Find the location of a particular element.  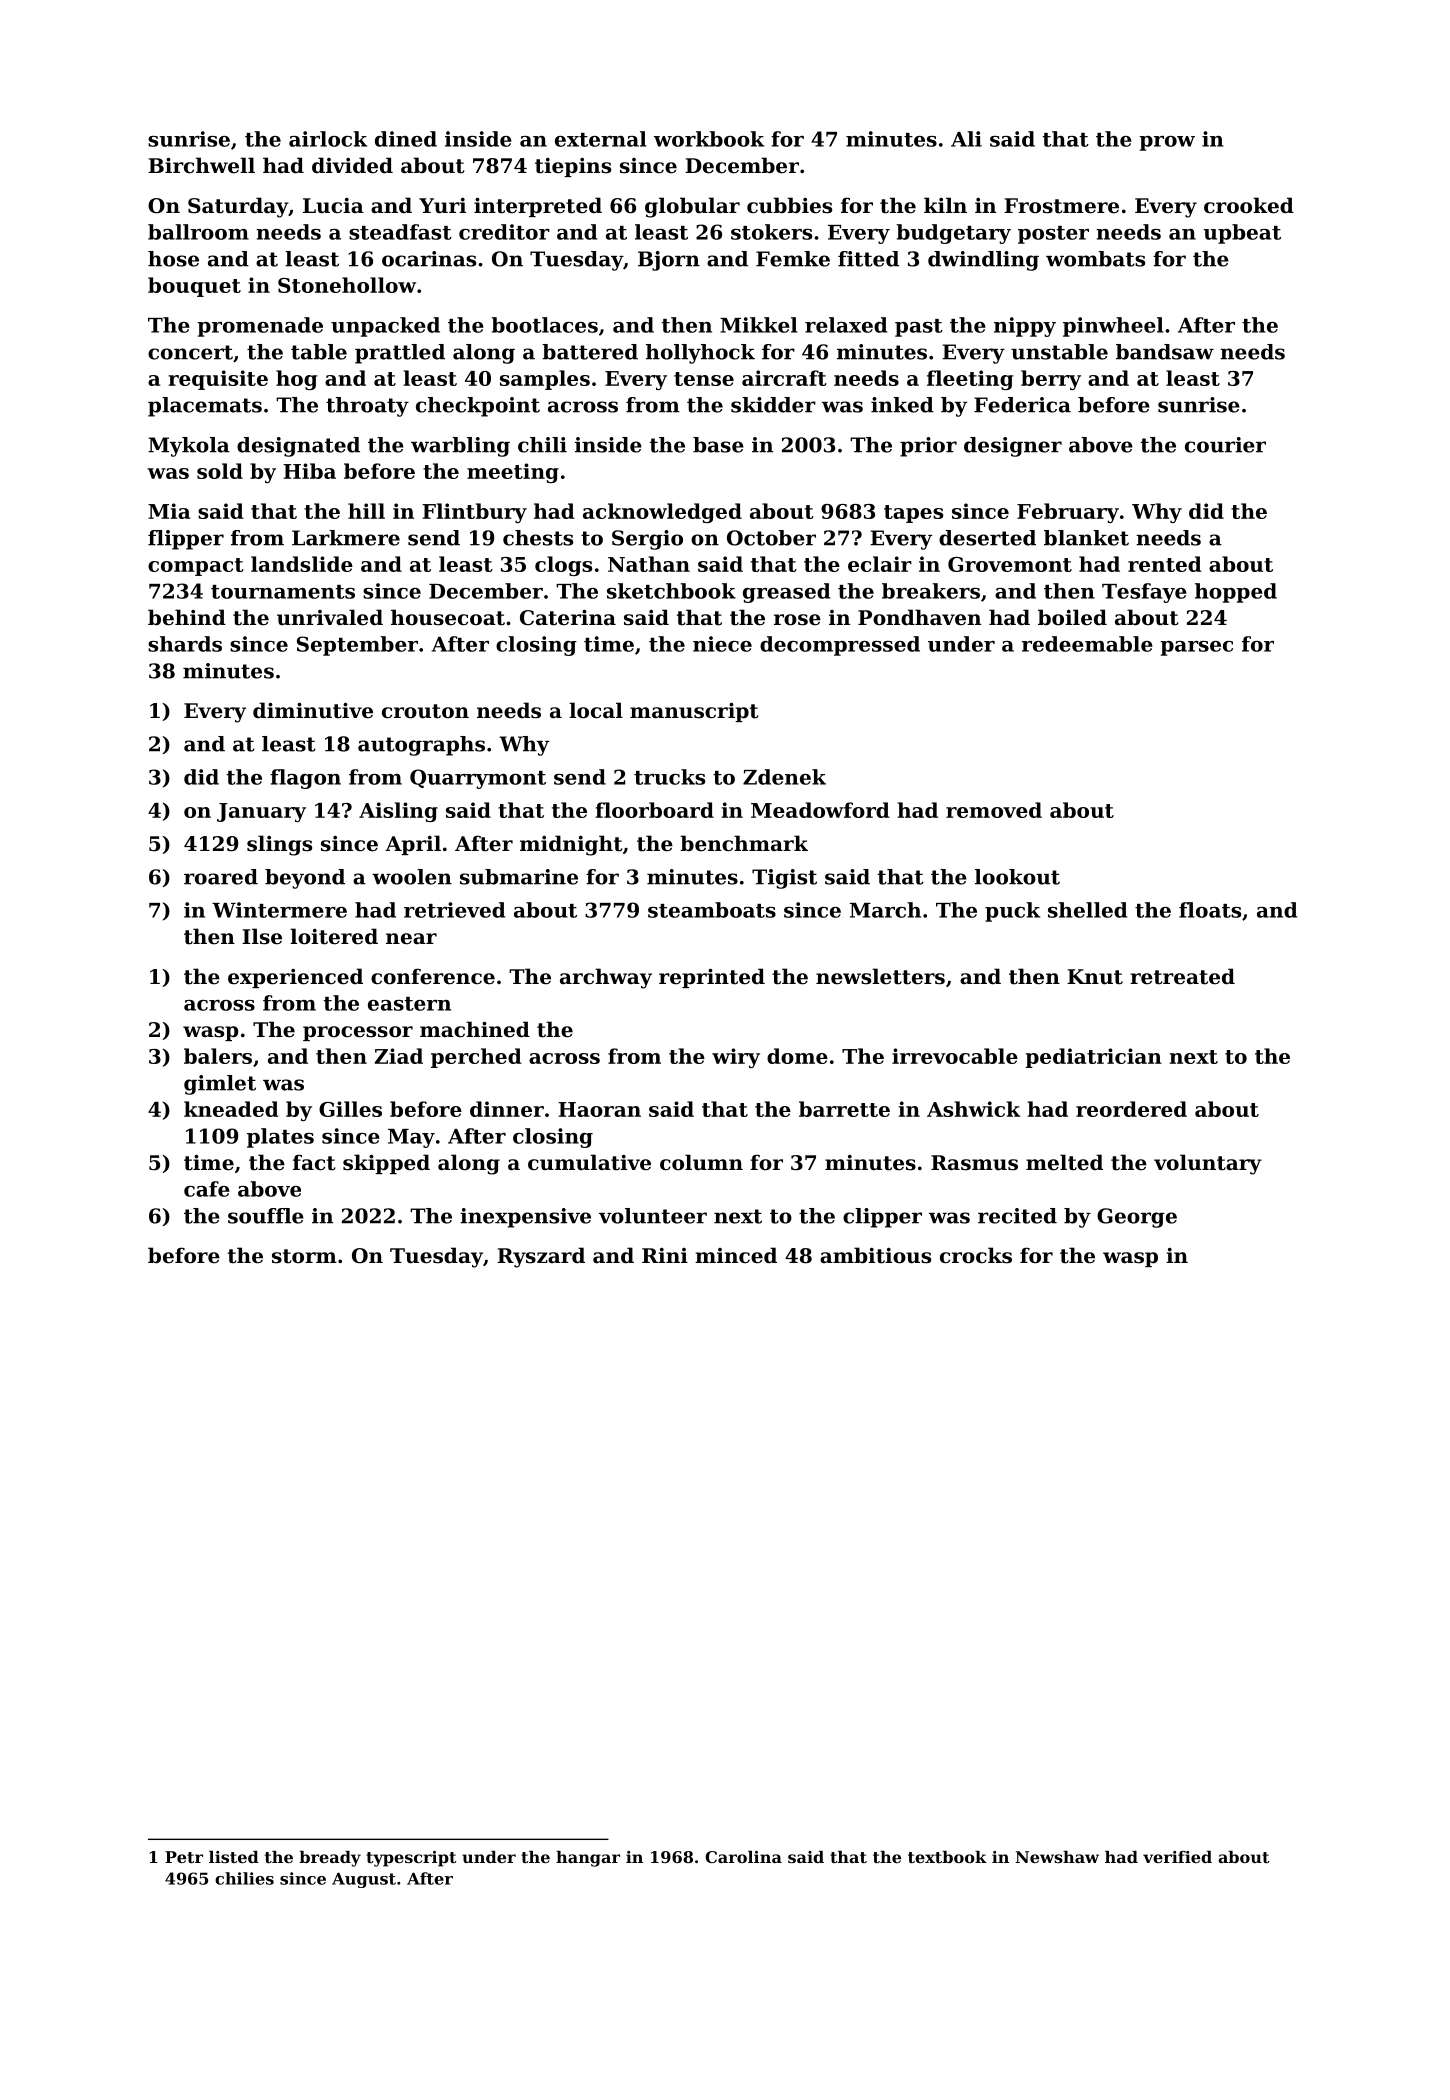

Knut is located at coordinates (1095, 977).
